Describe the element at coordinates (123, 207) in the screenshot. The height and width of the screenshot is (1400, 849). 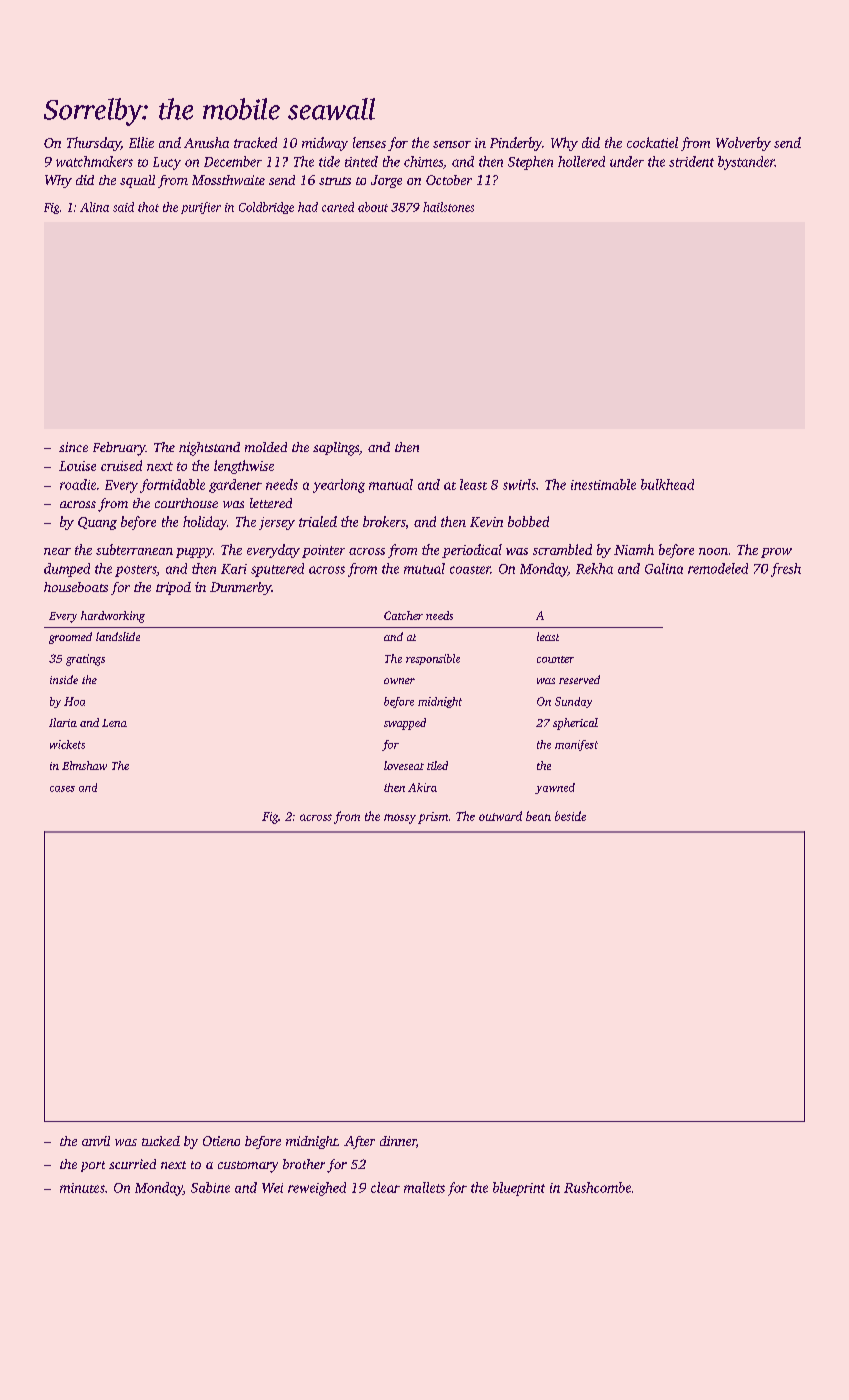
I see `said` at that location.
